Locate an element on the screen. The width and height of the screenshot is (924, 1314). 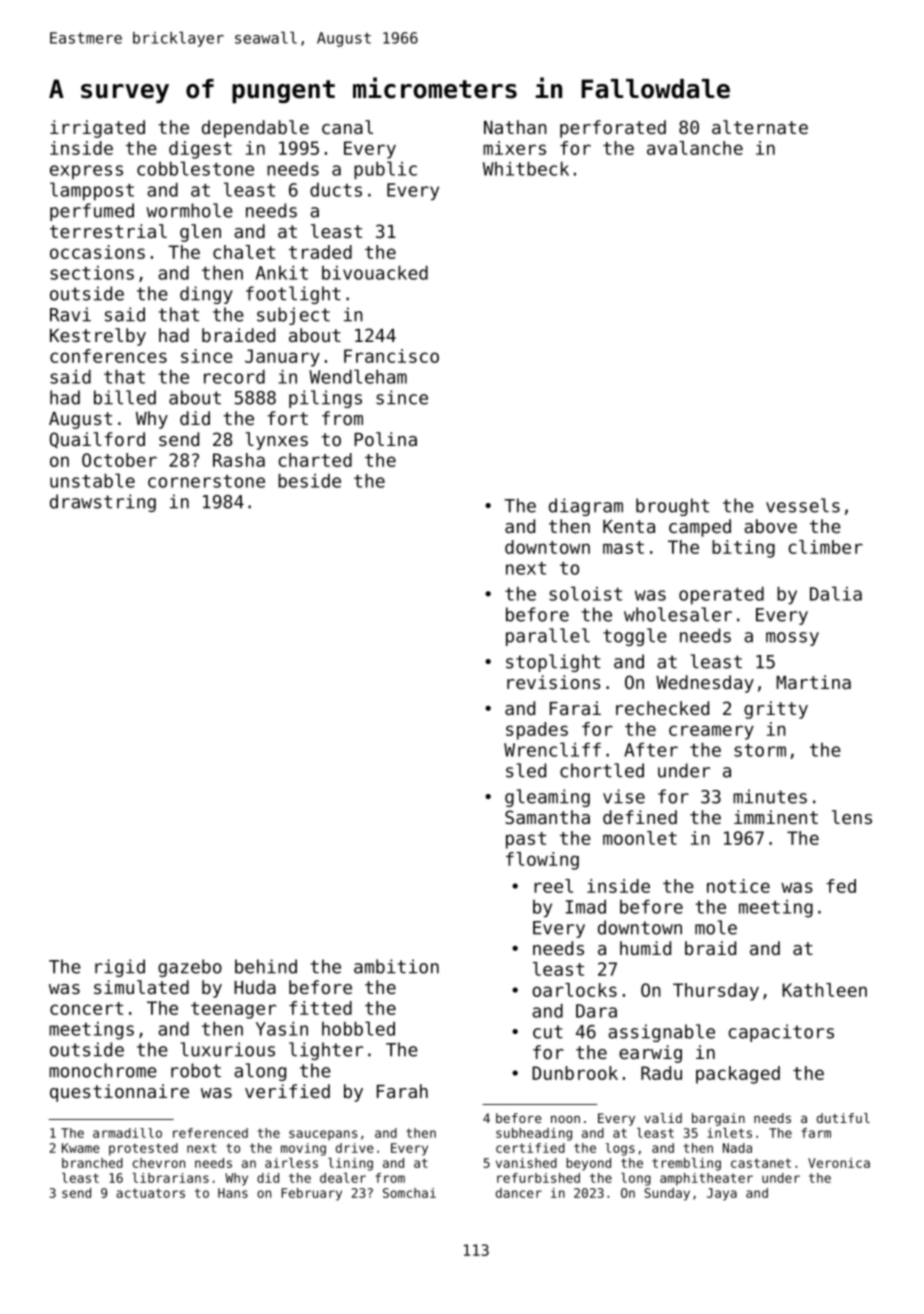
past is located at coordinates (526, 840).
